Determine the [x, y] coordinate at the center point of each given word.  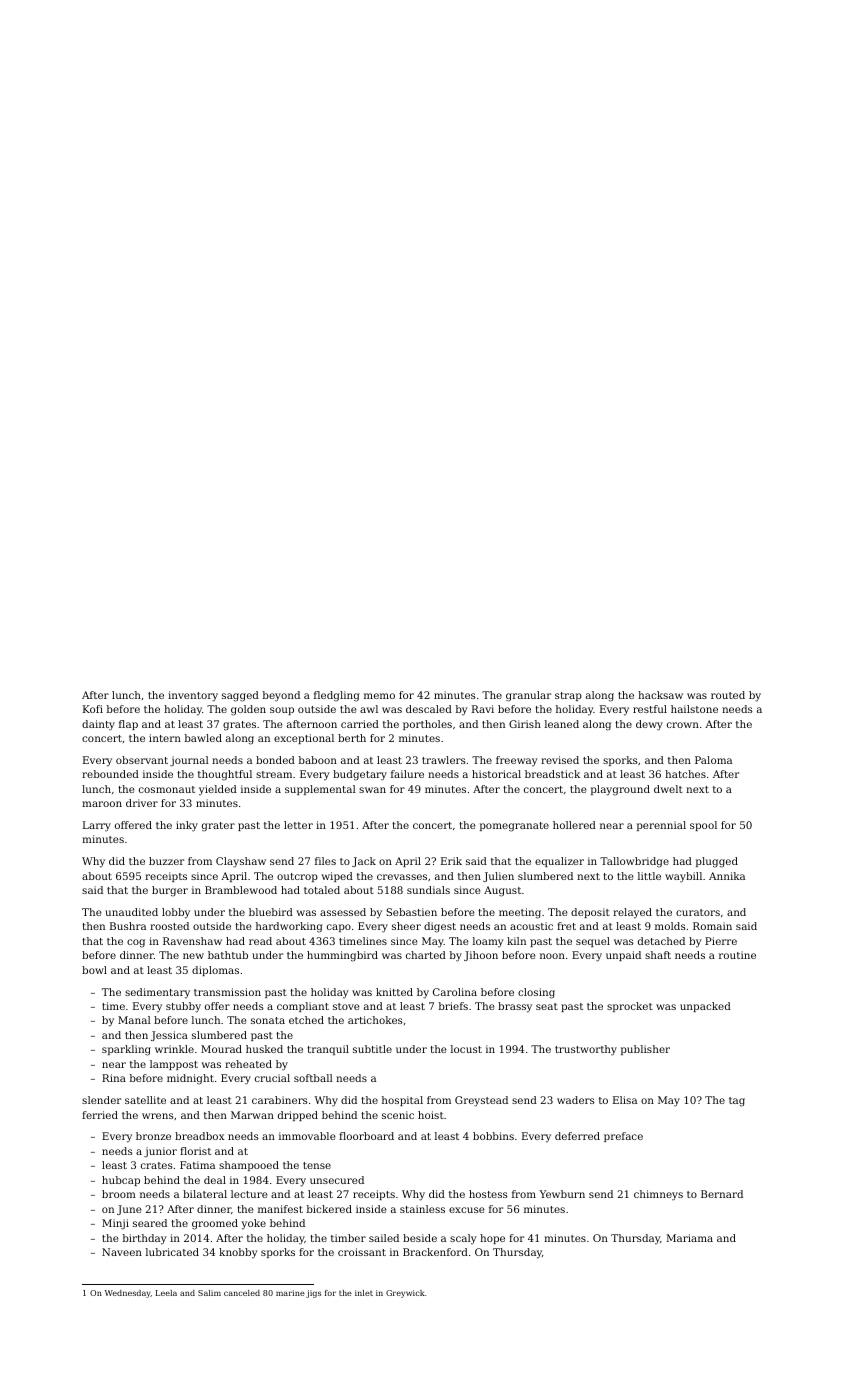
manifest [280, 1209]
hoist [431, 1115]
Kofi [93, 709]
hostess [488, 1194]
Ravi [483, 709]
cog [136, 943]
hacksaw [660, 695]
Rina [114, 1078]
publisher [645, 1050]
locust [466, 1049]
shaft [658, 955]
